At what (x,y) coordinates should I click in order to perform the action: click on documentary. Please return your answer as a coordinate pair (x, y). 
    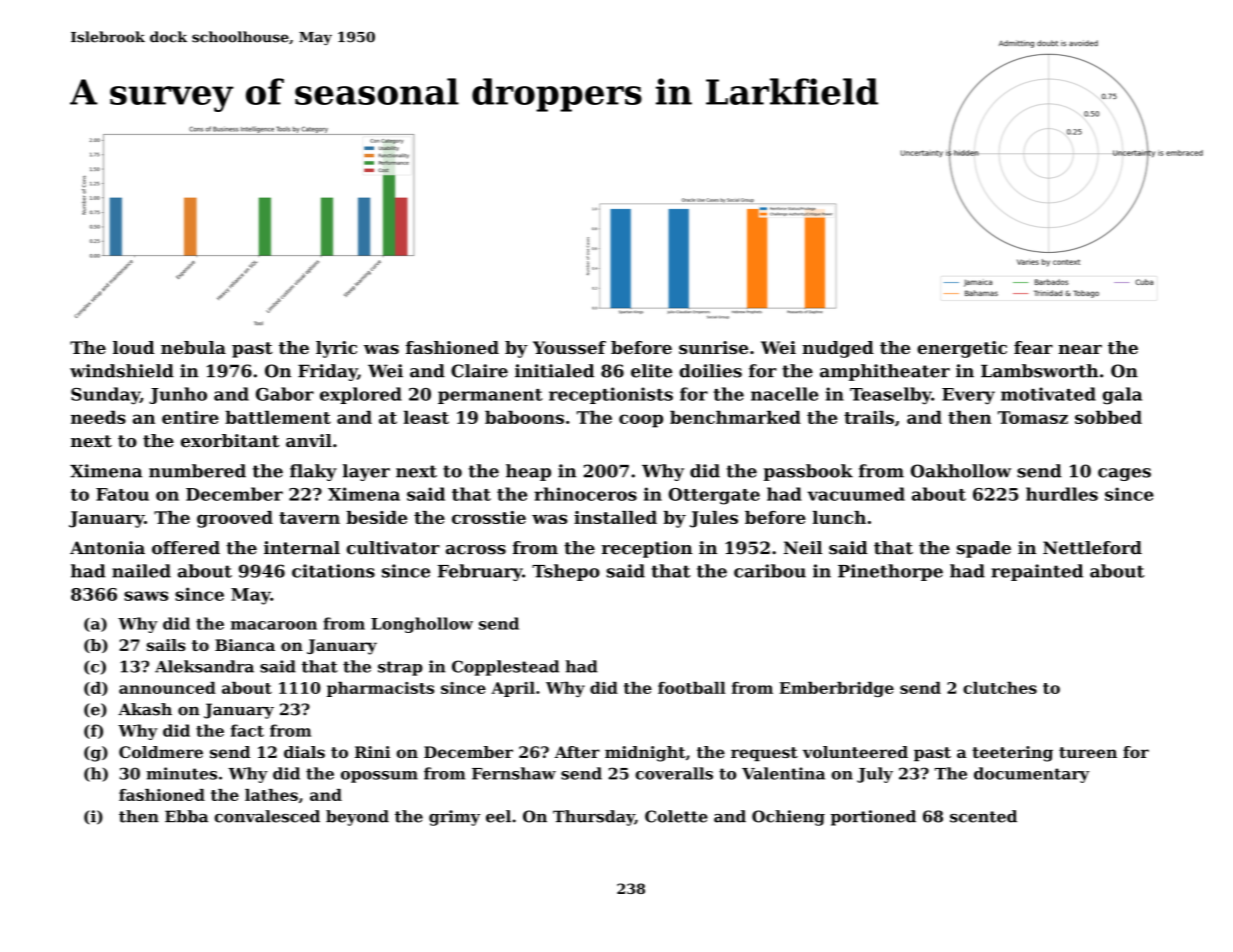
    Looking at the image, I should click on (1031, 775).
